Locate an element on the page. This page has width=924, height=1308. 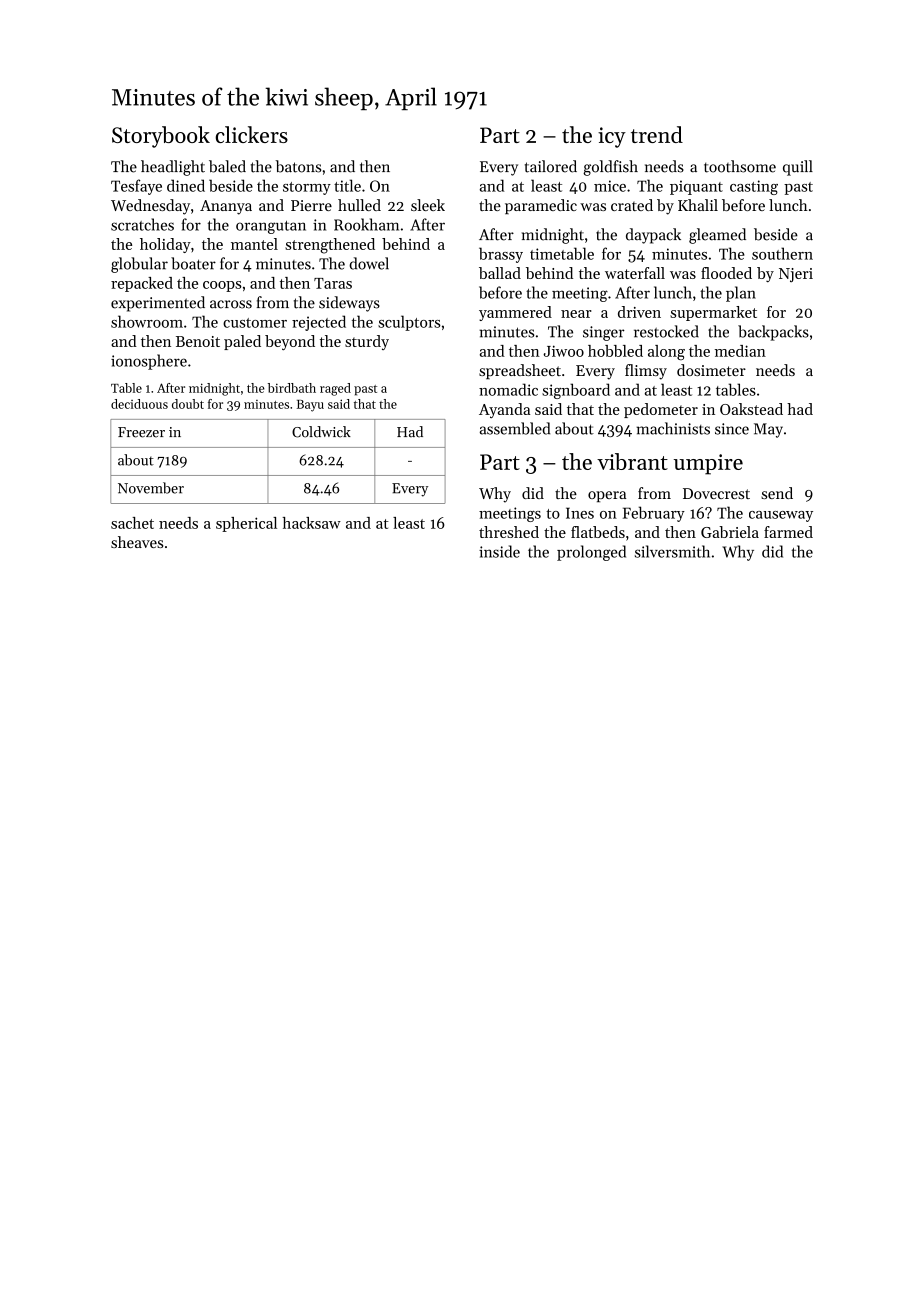
holiday is located at coordinates (165, 245).
